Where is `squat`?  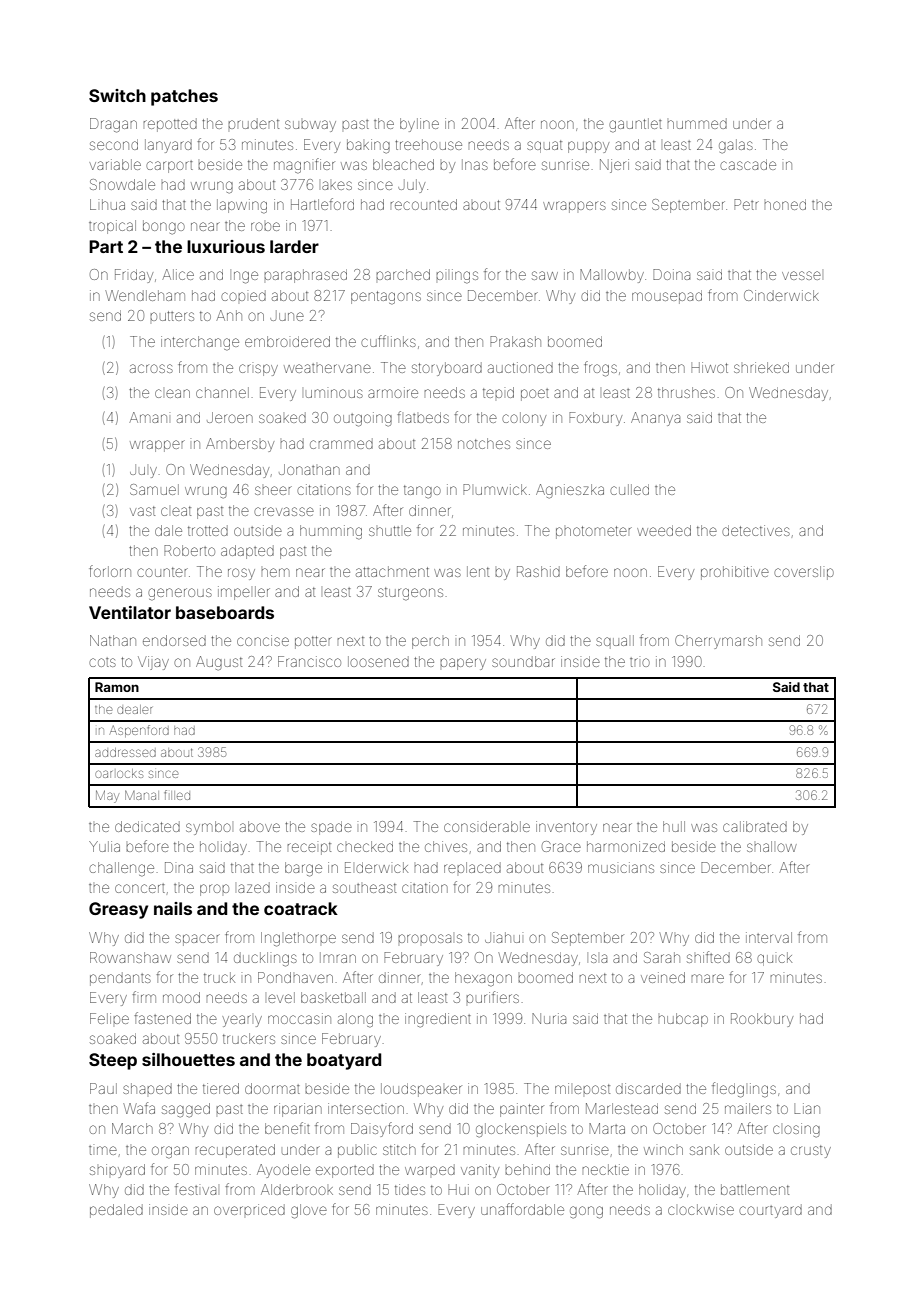 squat is located at coordinates (544, 146).
